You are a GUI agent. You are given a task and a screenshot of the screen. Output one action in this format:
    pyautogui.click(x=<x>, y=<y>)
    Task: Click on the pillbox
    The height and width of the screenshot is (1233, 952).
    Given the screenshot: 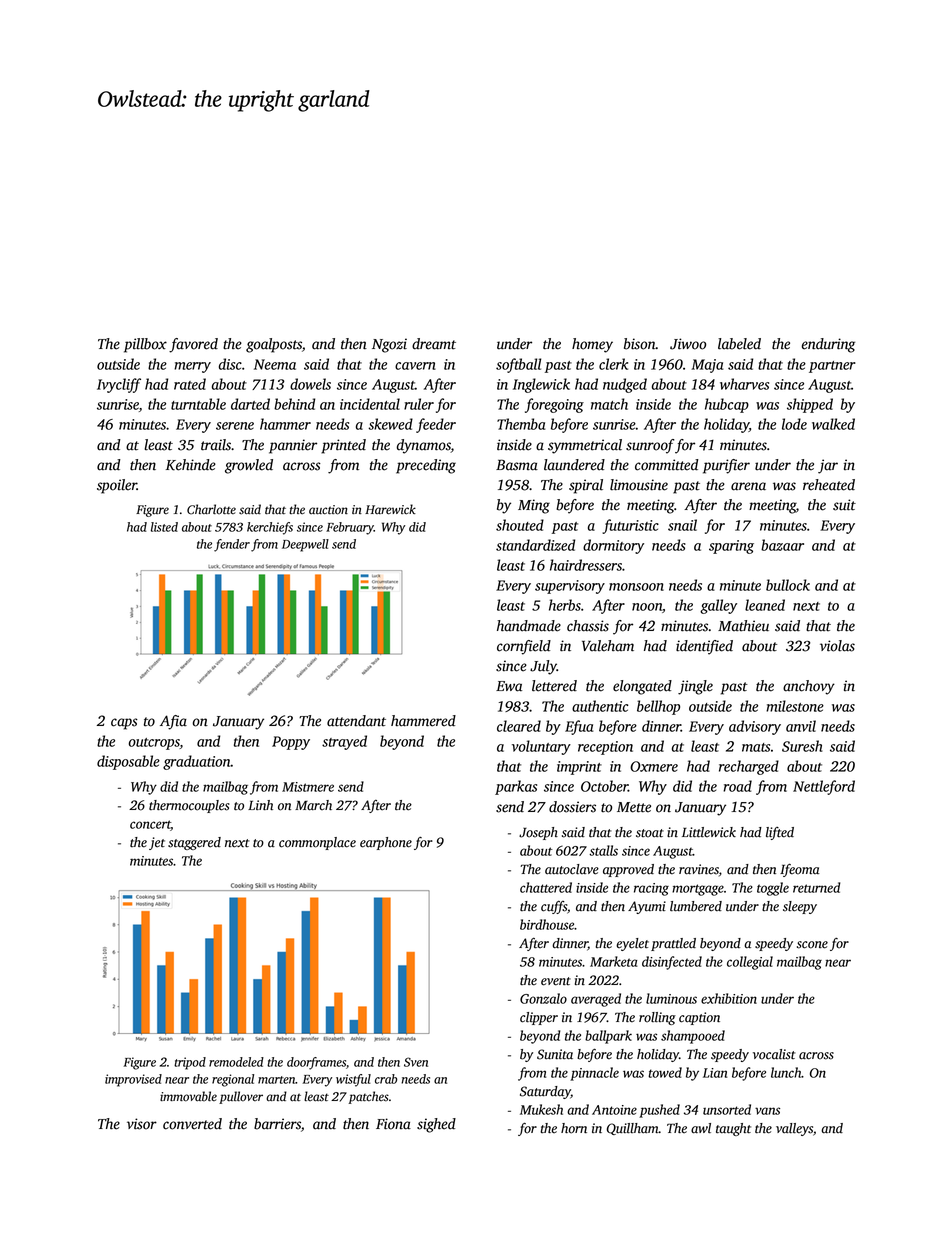 What is the action you would take?
    pyautogui.click(x=145, y=345)
